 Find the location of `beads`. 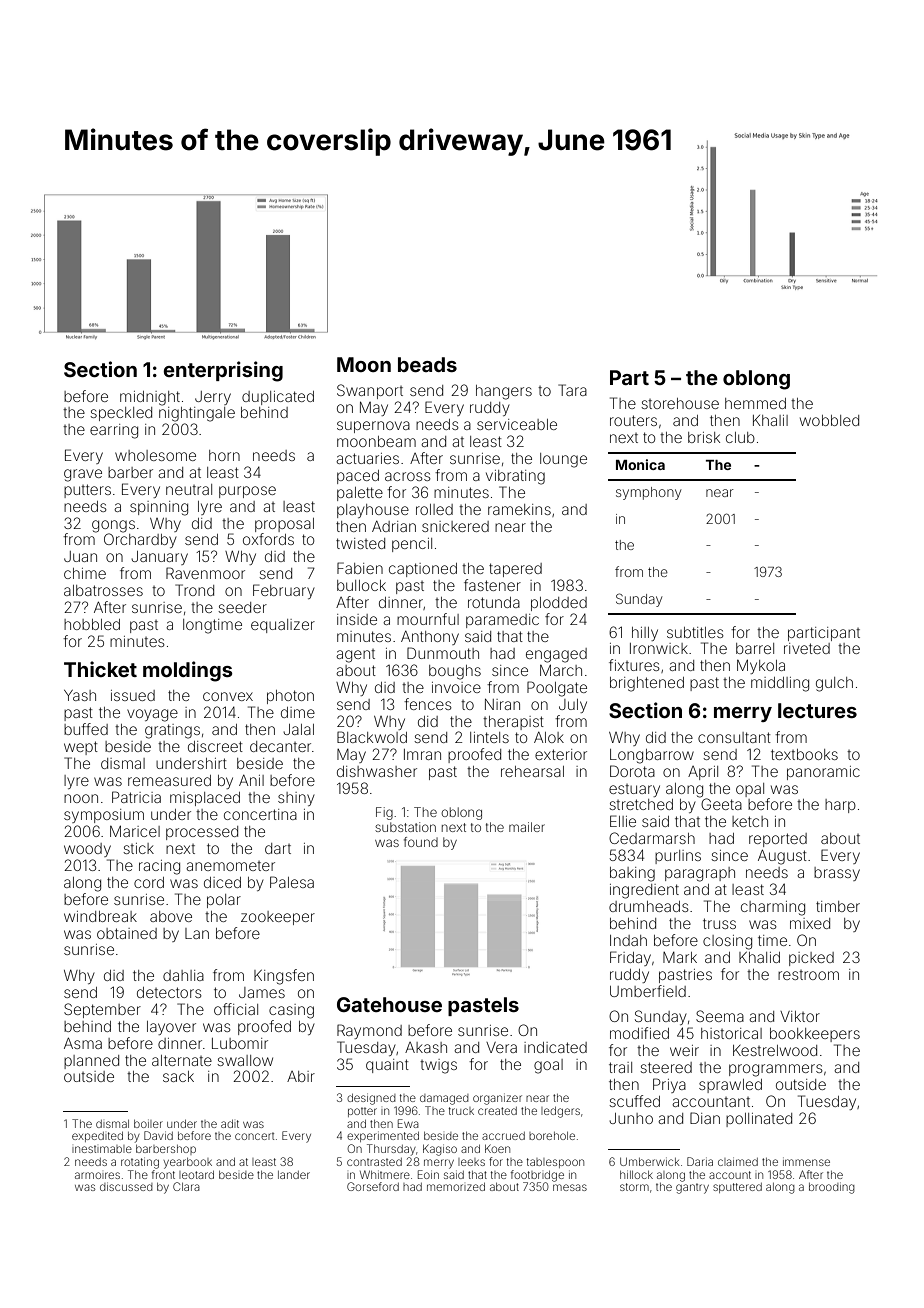

beads is located at coordinates (427, 364).
